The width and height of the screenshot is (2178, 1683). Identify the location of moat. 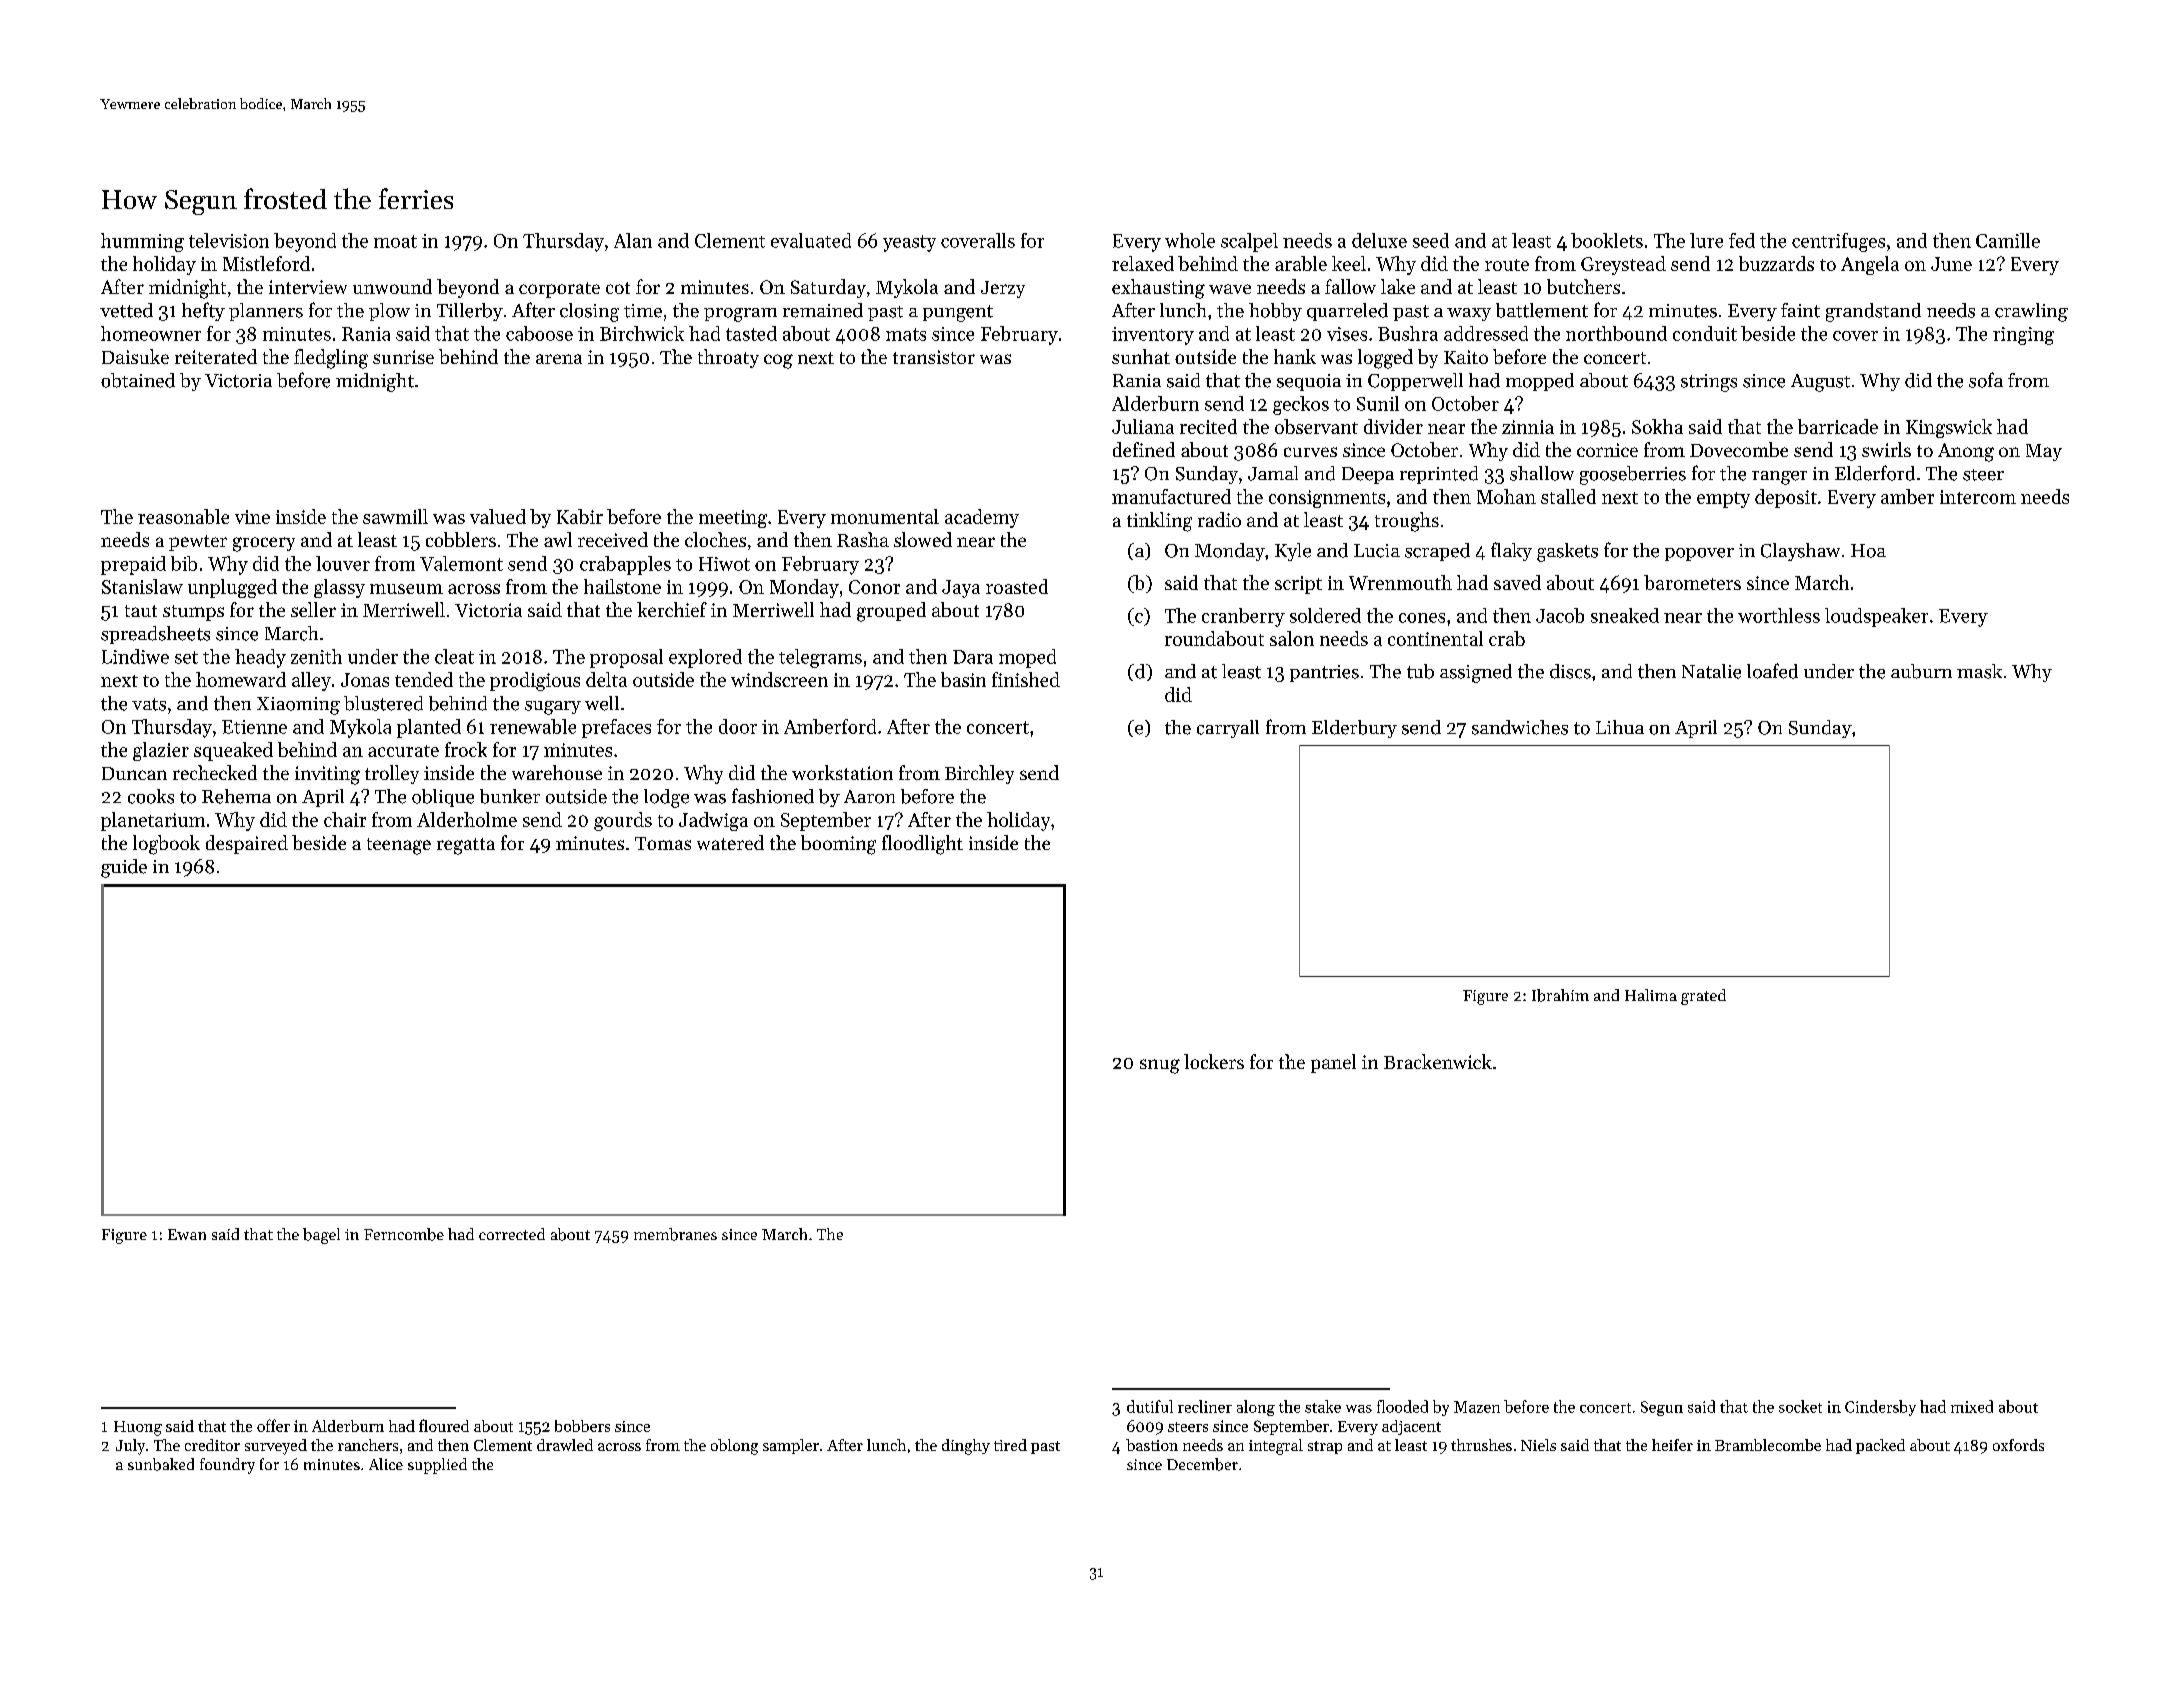
(395, 241).
